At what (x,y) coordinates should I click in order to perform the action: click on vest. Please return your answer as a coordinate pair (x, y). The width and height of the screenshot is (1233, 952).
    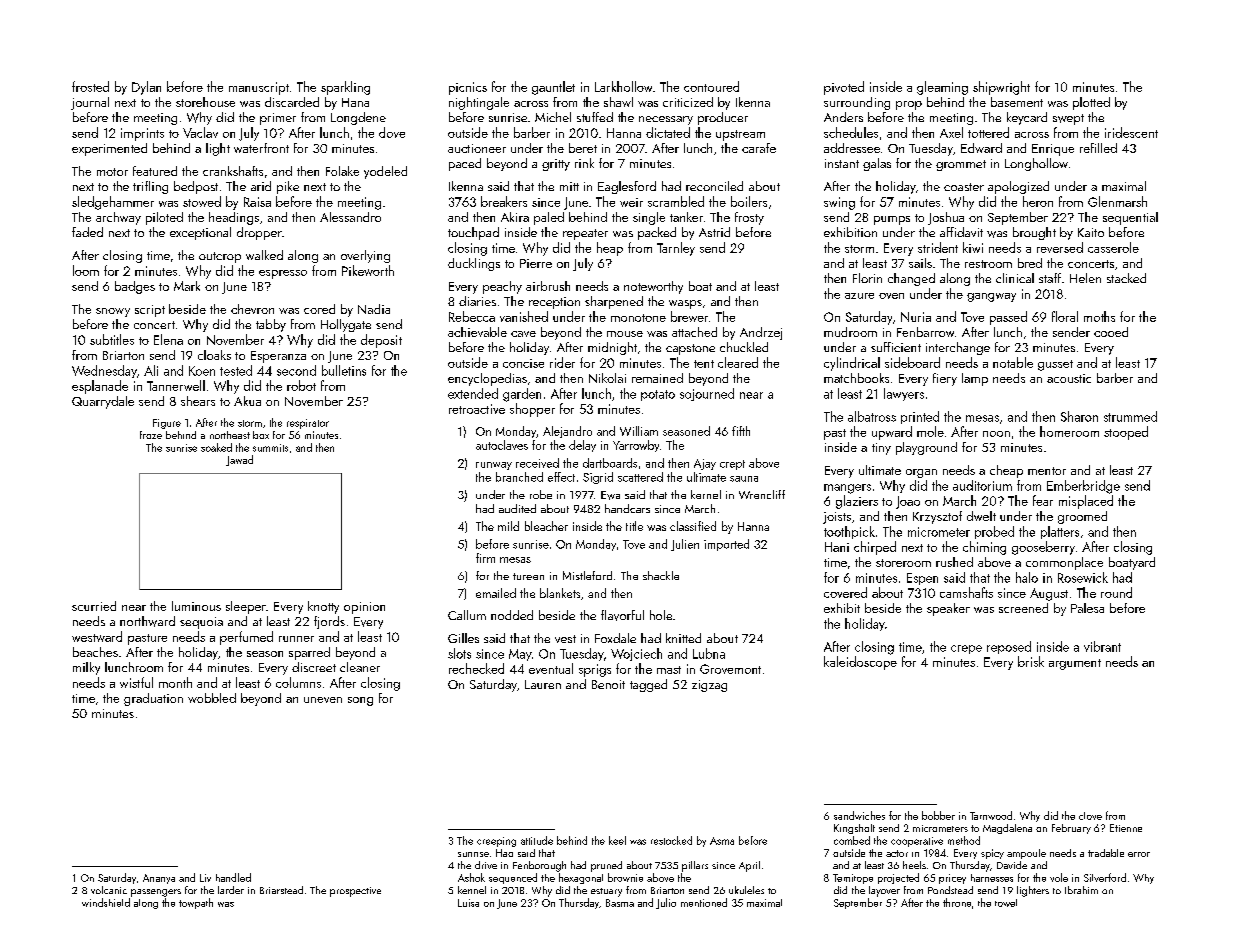
    Looking at the image, I should click on (565, 639).
